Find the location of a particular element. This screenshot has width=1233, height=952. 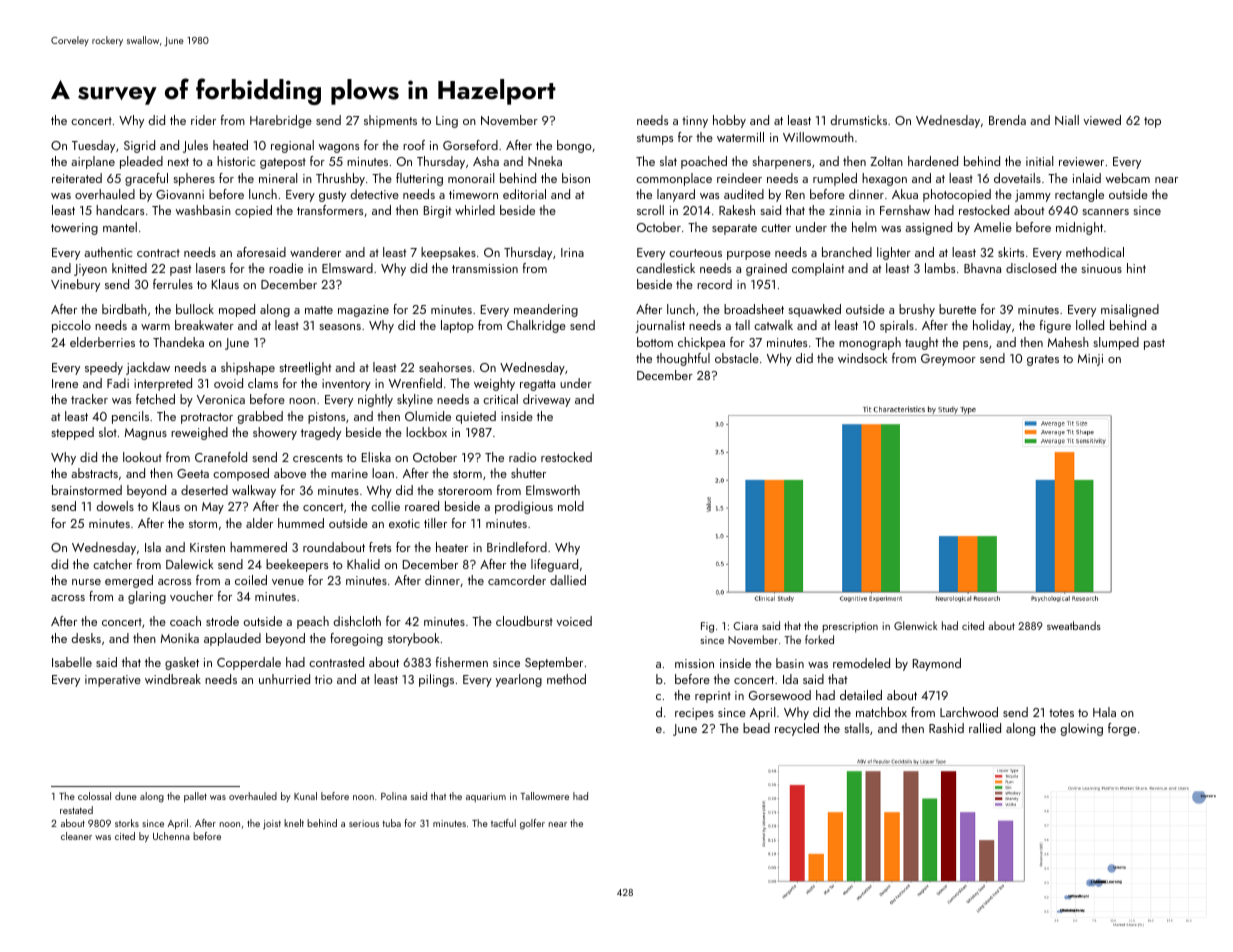

Irina is located at coordinates (572, 252).
